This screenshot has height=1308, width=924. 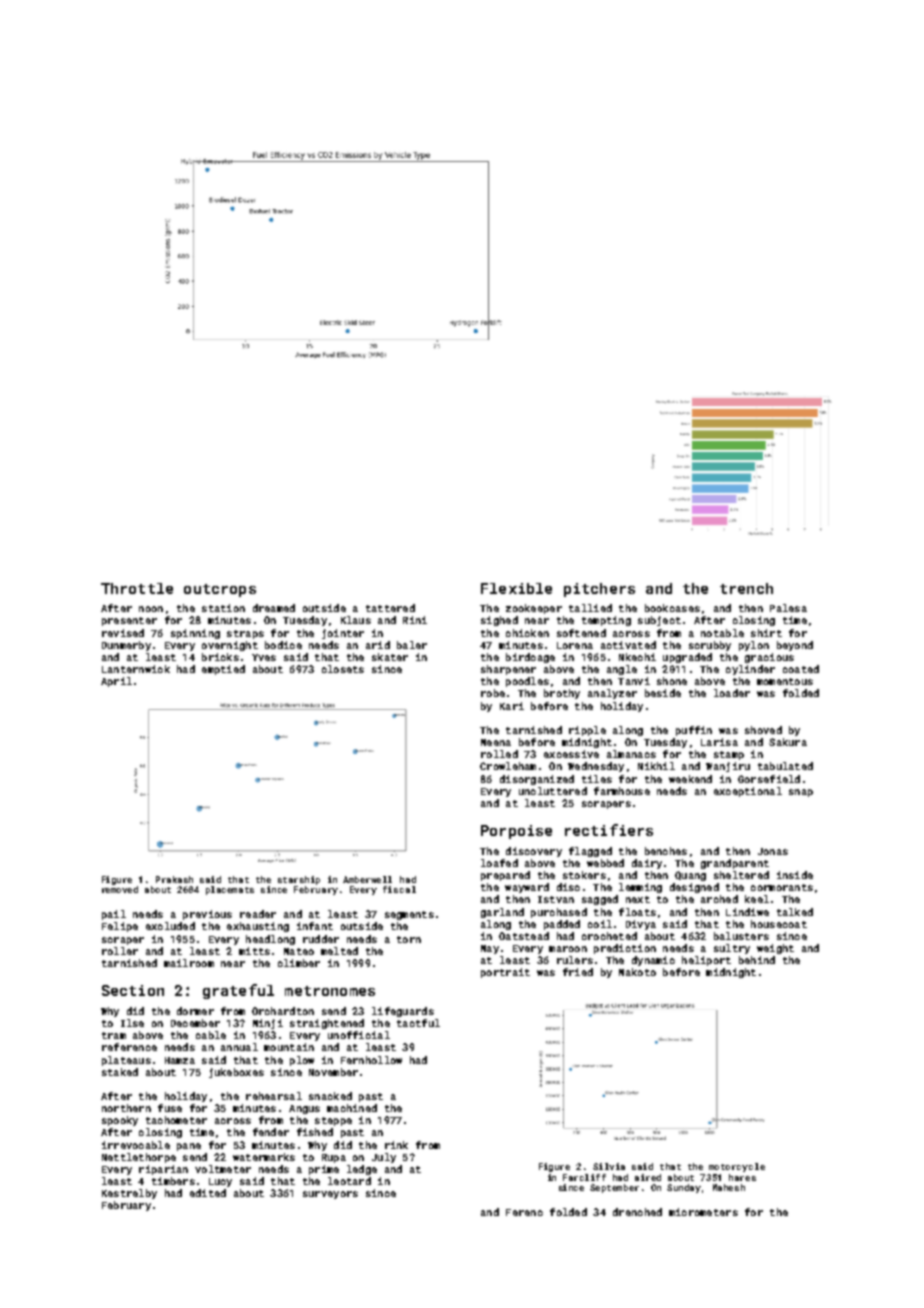 I want to click on beside, so click(x=663, y=693).
